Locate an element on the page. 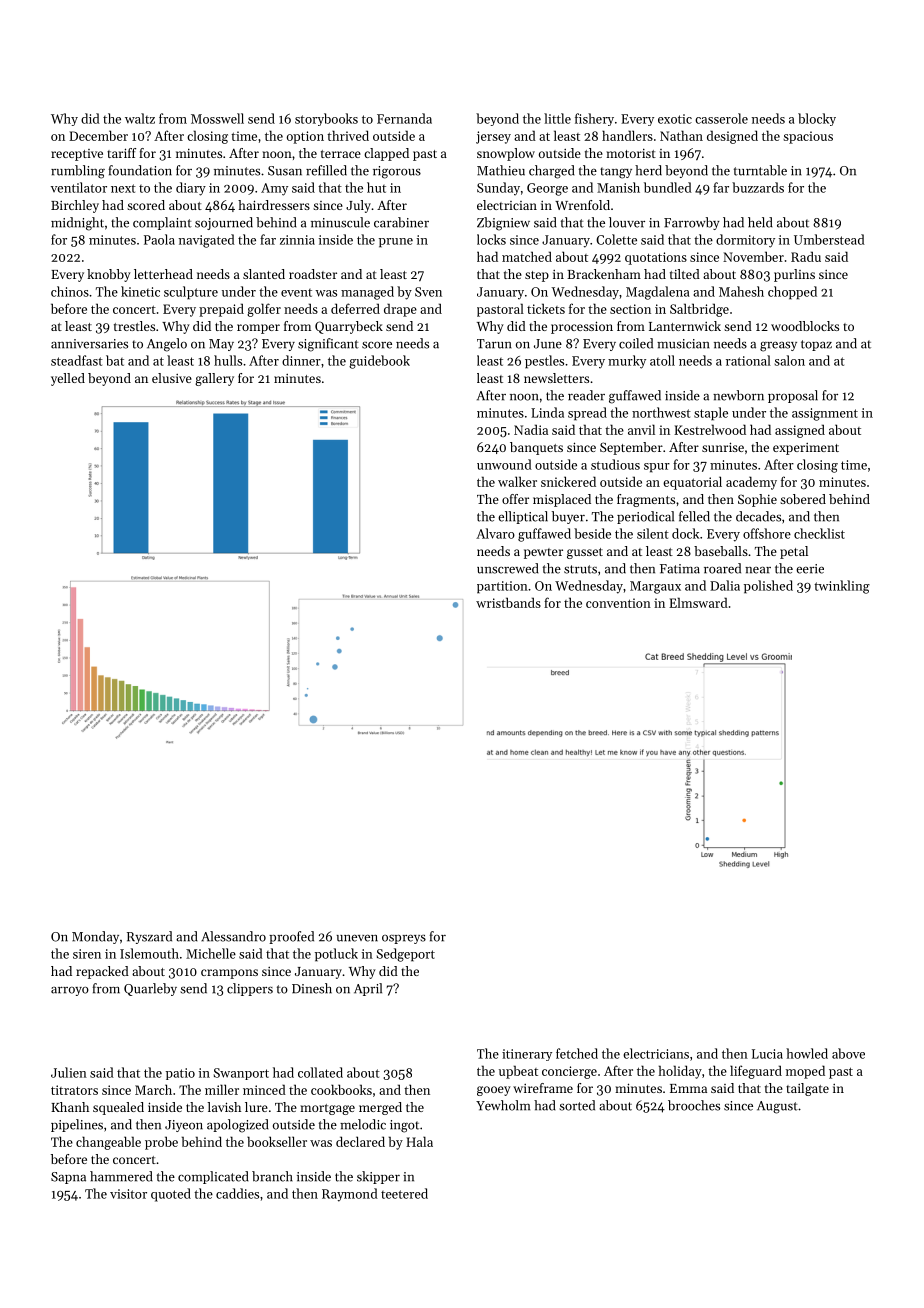 Image resolution: width=924 pixels, height=1308 pixels. partition is located at coordinates (502, 587).
